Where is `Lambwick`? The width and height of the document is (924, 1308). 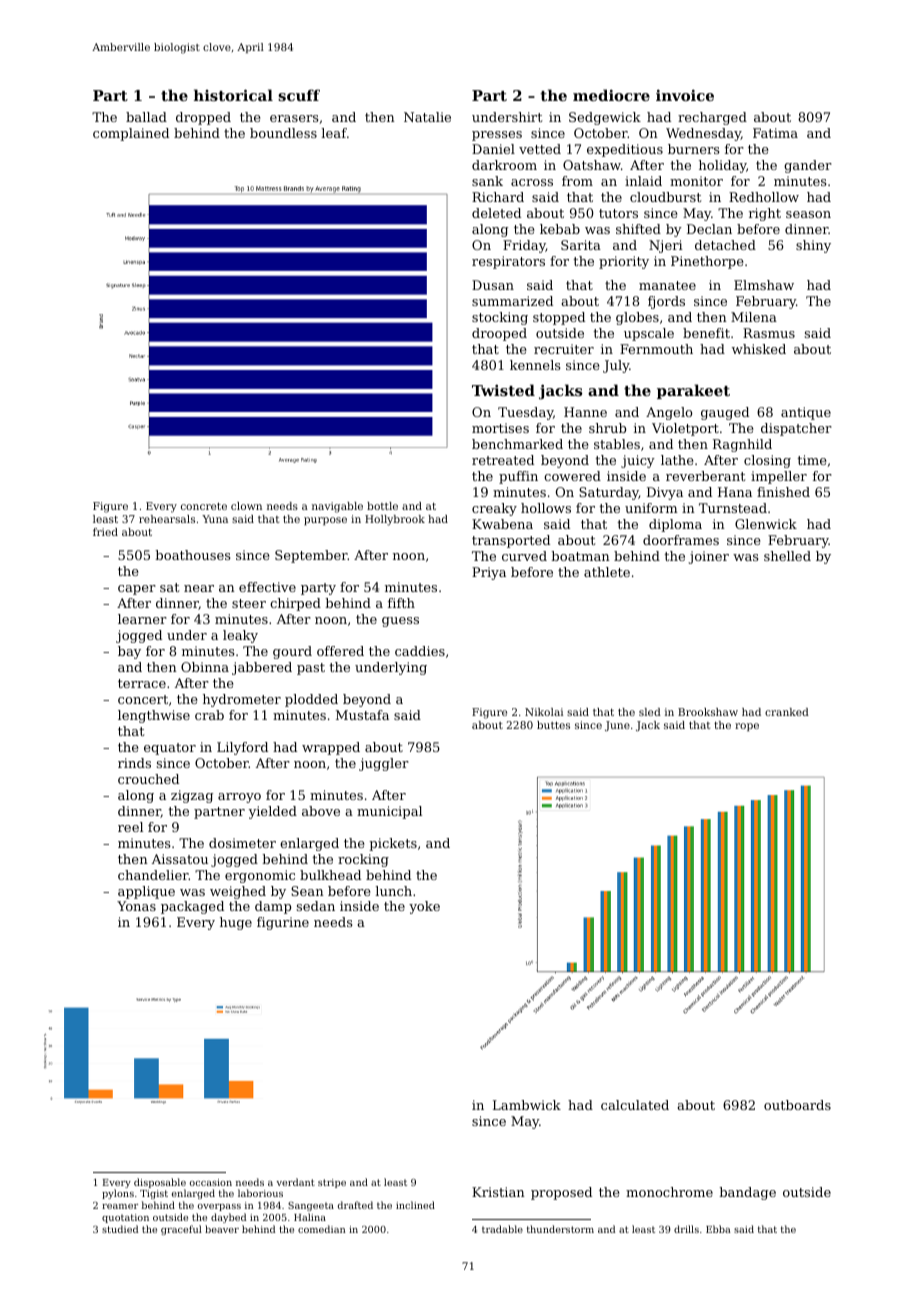
Lambwick is located at coordinates (527, 1105).
